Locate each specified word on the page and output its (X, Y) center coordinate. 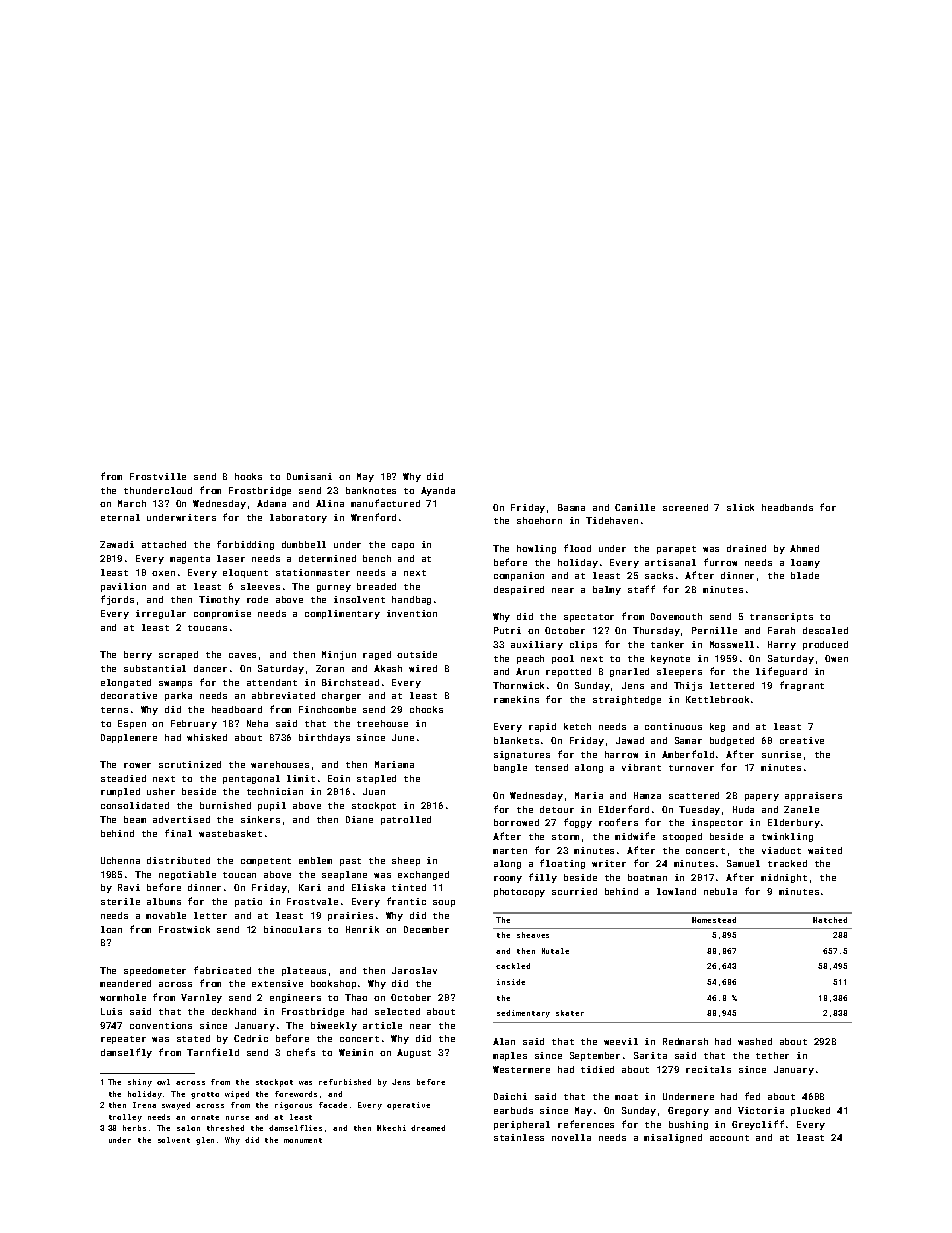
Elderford (624, 809)
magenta (190, 560)
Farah (781, 630)
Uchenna (120, 860)
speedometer (155, 971)
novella (571, 1137)
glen (205, 1141)
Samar (688, 740)
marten (510, 851)
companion (519, 576)
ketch (577, 726)
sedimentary (523, 1014)
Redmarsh (685, 1041)
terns (114, 710)
